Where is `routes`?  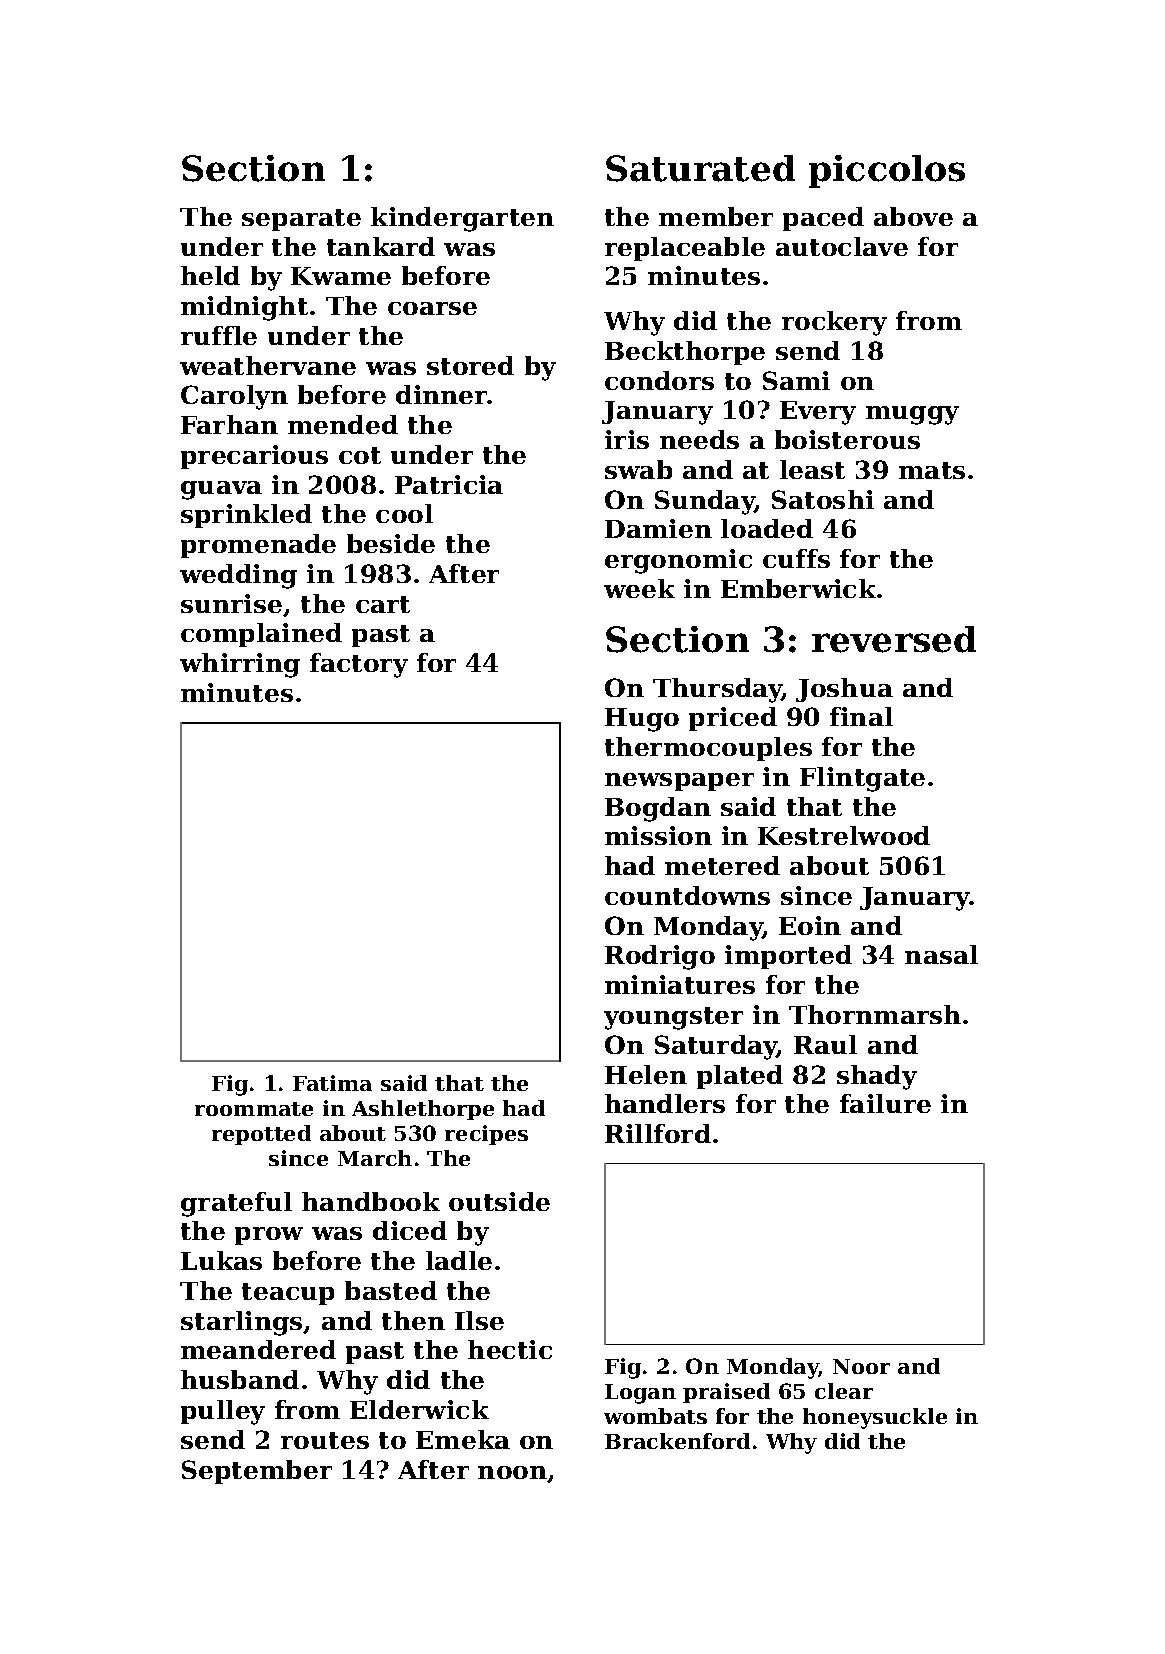
routes is located at coordinates (325, 1440).
